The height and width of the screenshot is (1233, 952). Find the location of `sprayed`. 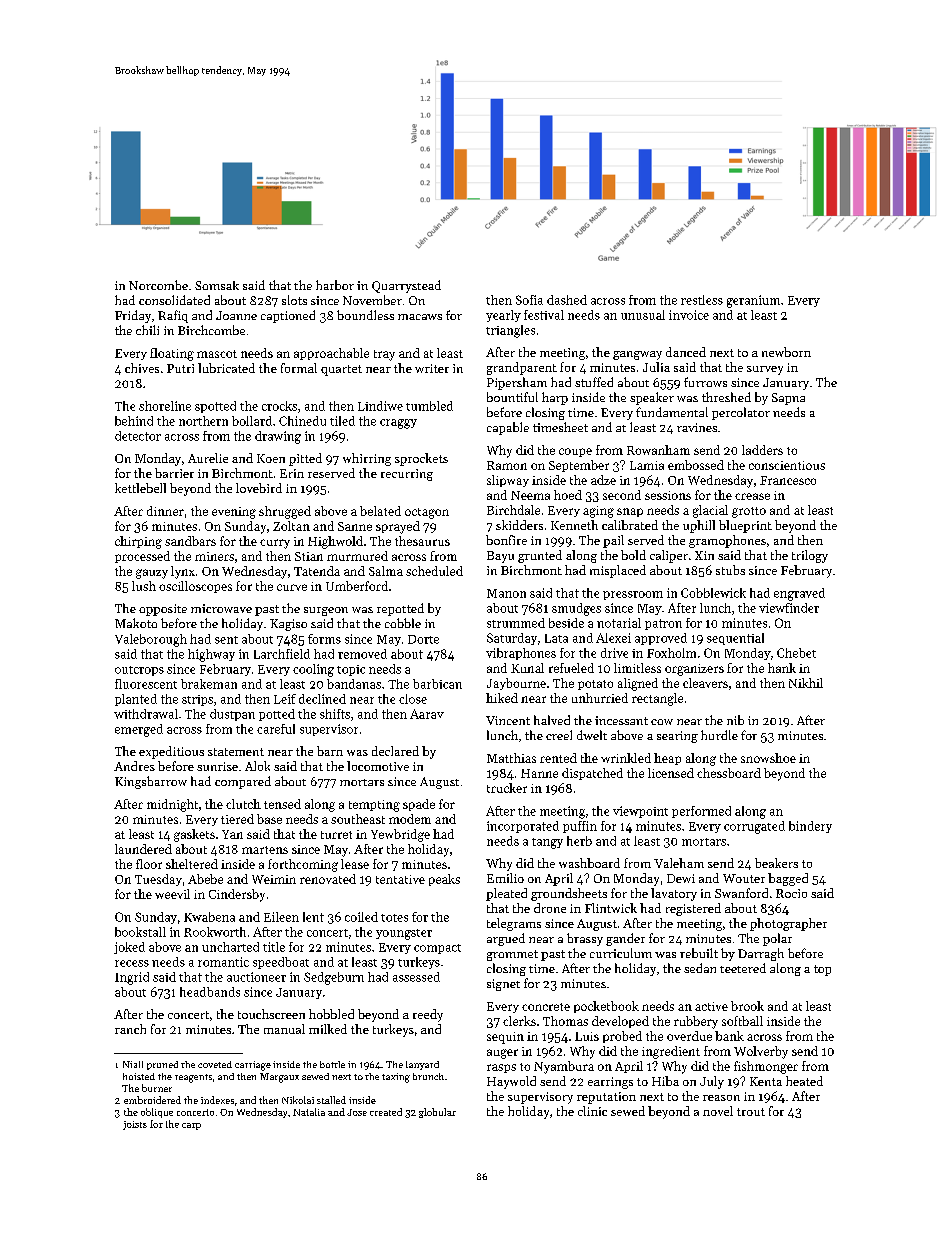

sprayed is located at coordinates (398, 527).
